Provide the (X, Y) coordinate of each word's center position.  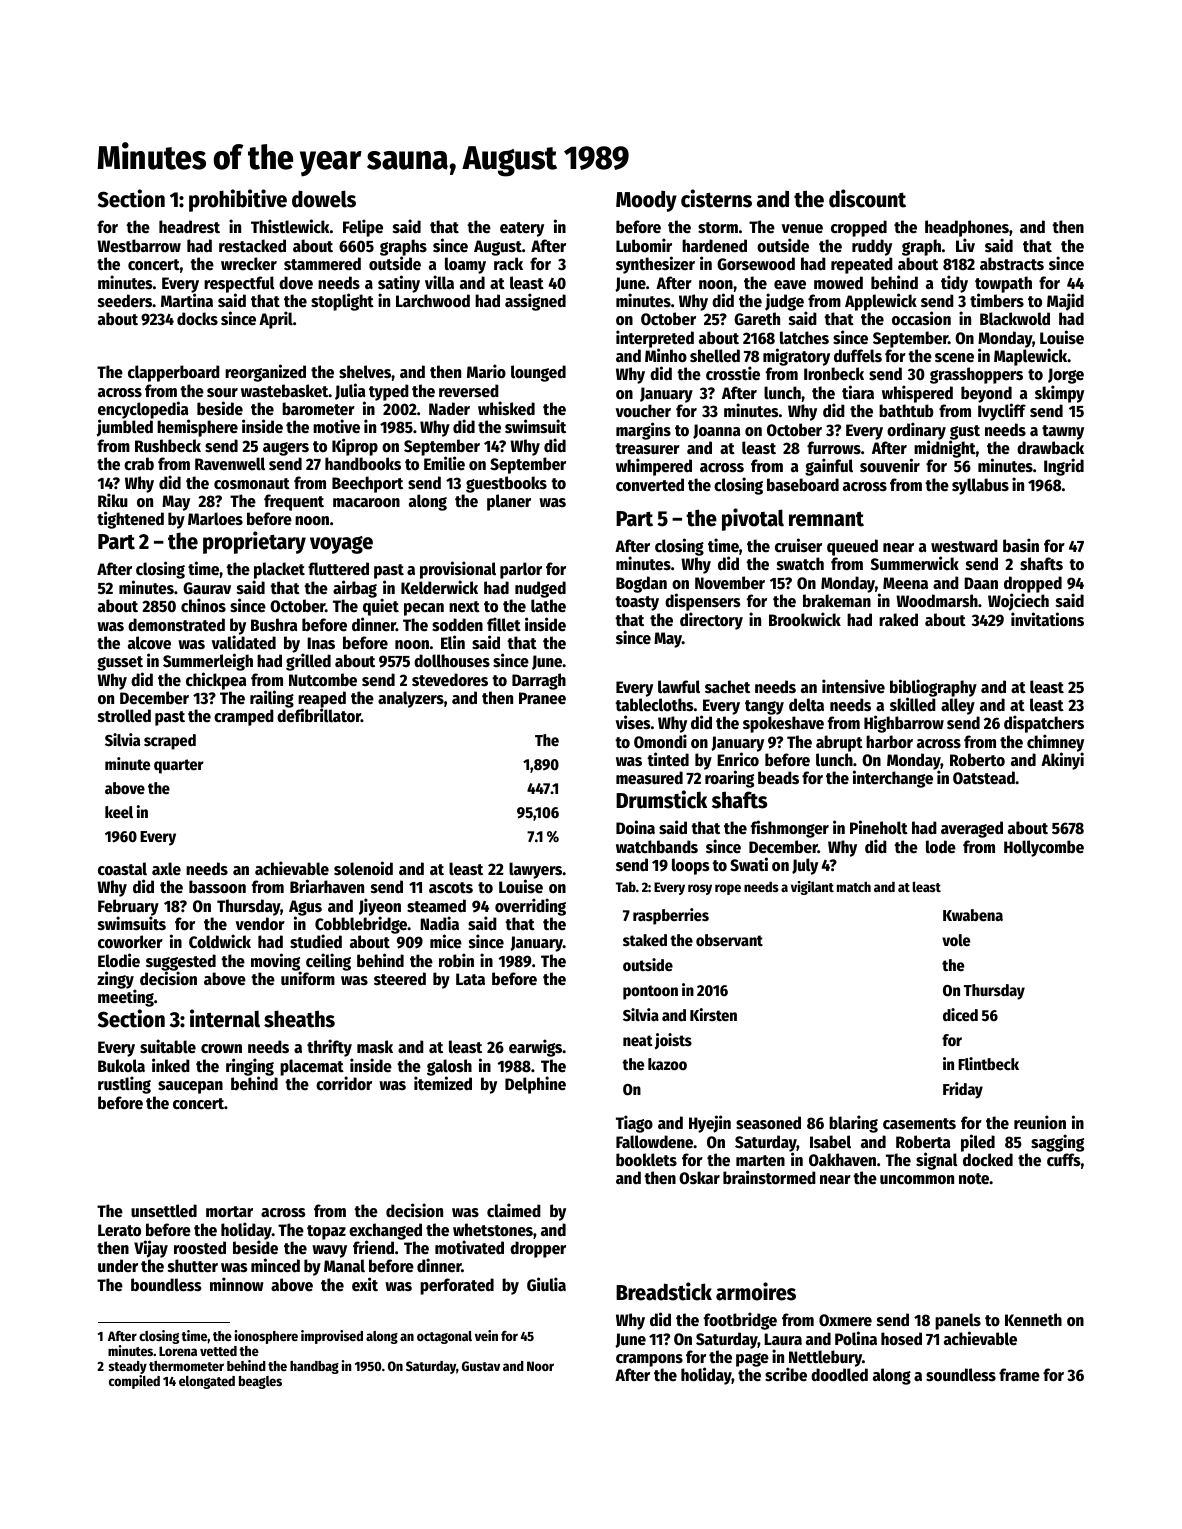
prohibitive (238, 200)
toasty (637, 603)
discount (867, 198)
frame (1019, 1375)
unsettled (164, 1211)
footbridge (740, 1321)
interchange (893, 779)
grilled (308, 662)
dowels (324, 199)
